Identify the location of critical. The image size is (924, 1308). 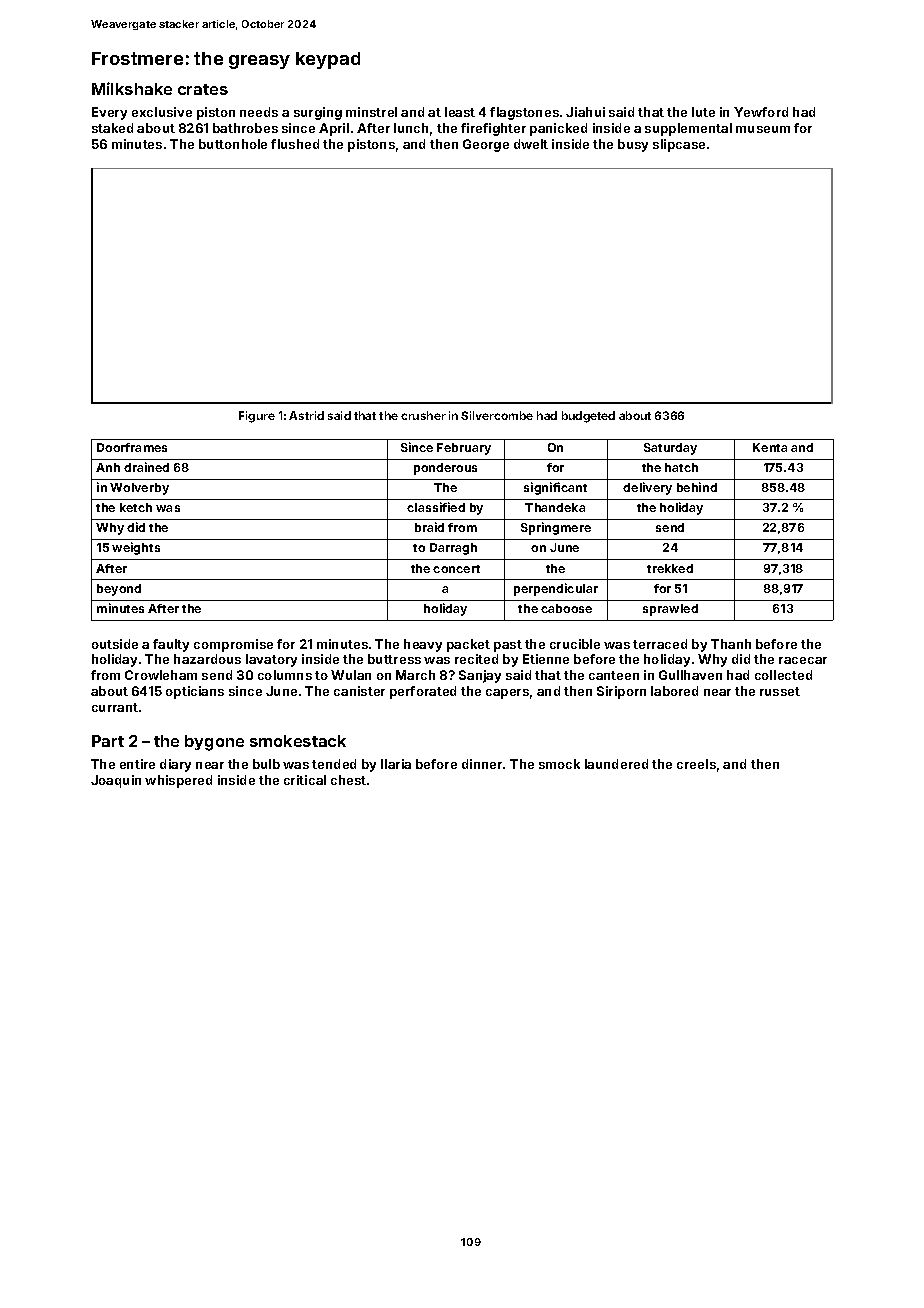
(305, 780).
